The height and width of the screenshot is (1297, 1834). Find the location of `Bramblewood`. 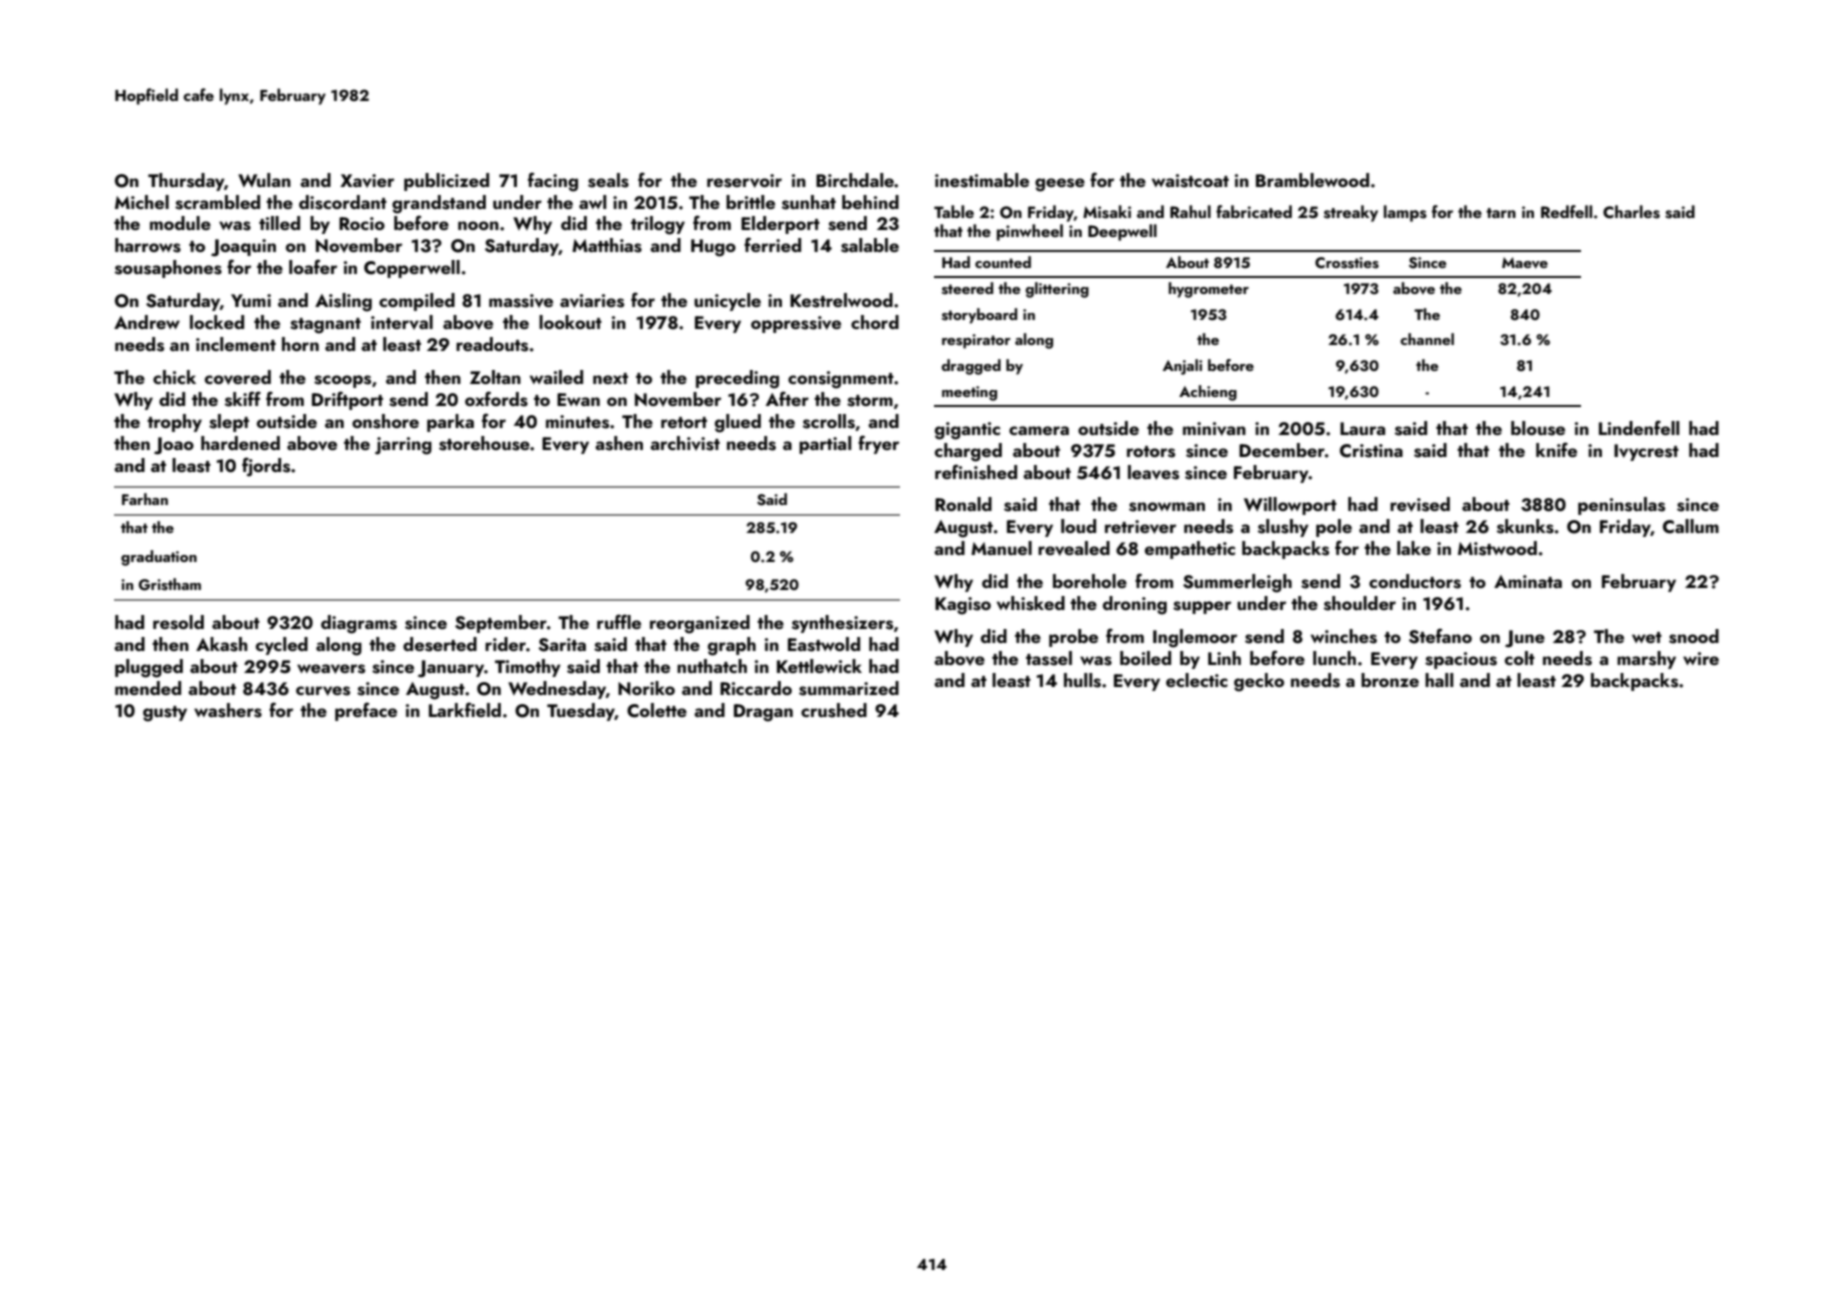

Bramblewood is located at coordinates (1312, 180).
